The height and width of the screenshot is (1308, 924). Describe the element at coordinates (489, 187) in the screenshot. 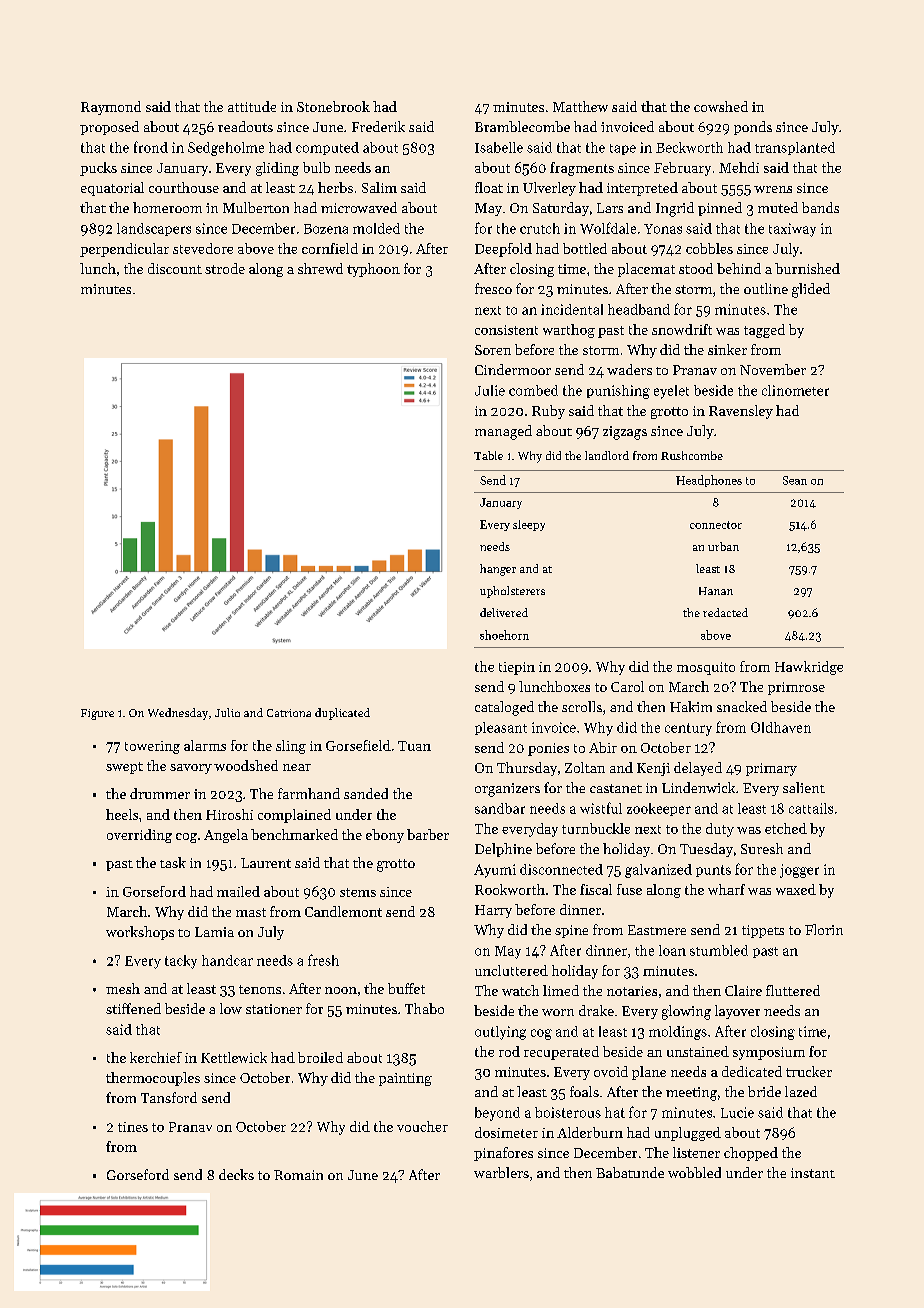

I see `float` at that location.
